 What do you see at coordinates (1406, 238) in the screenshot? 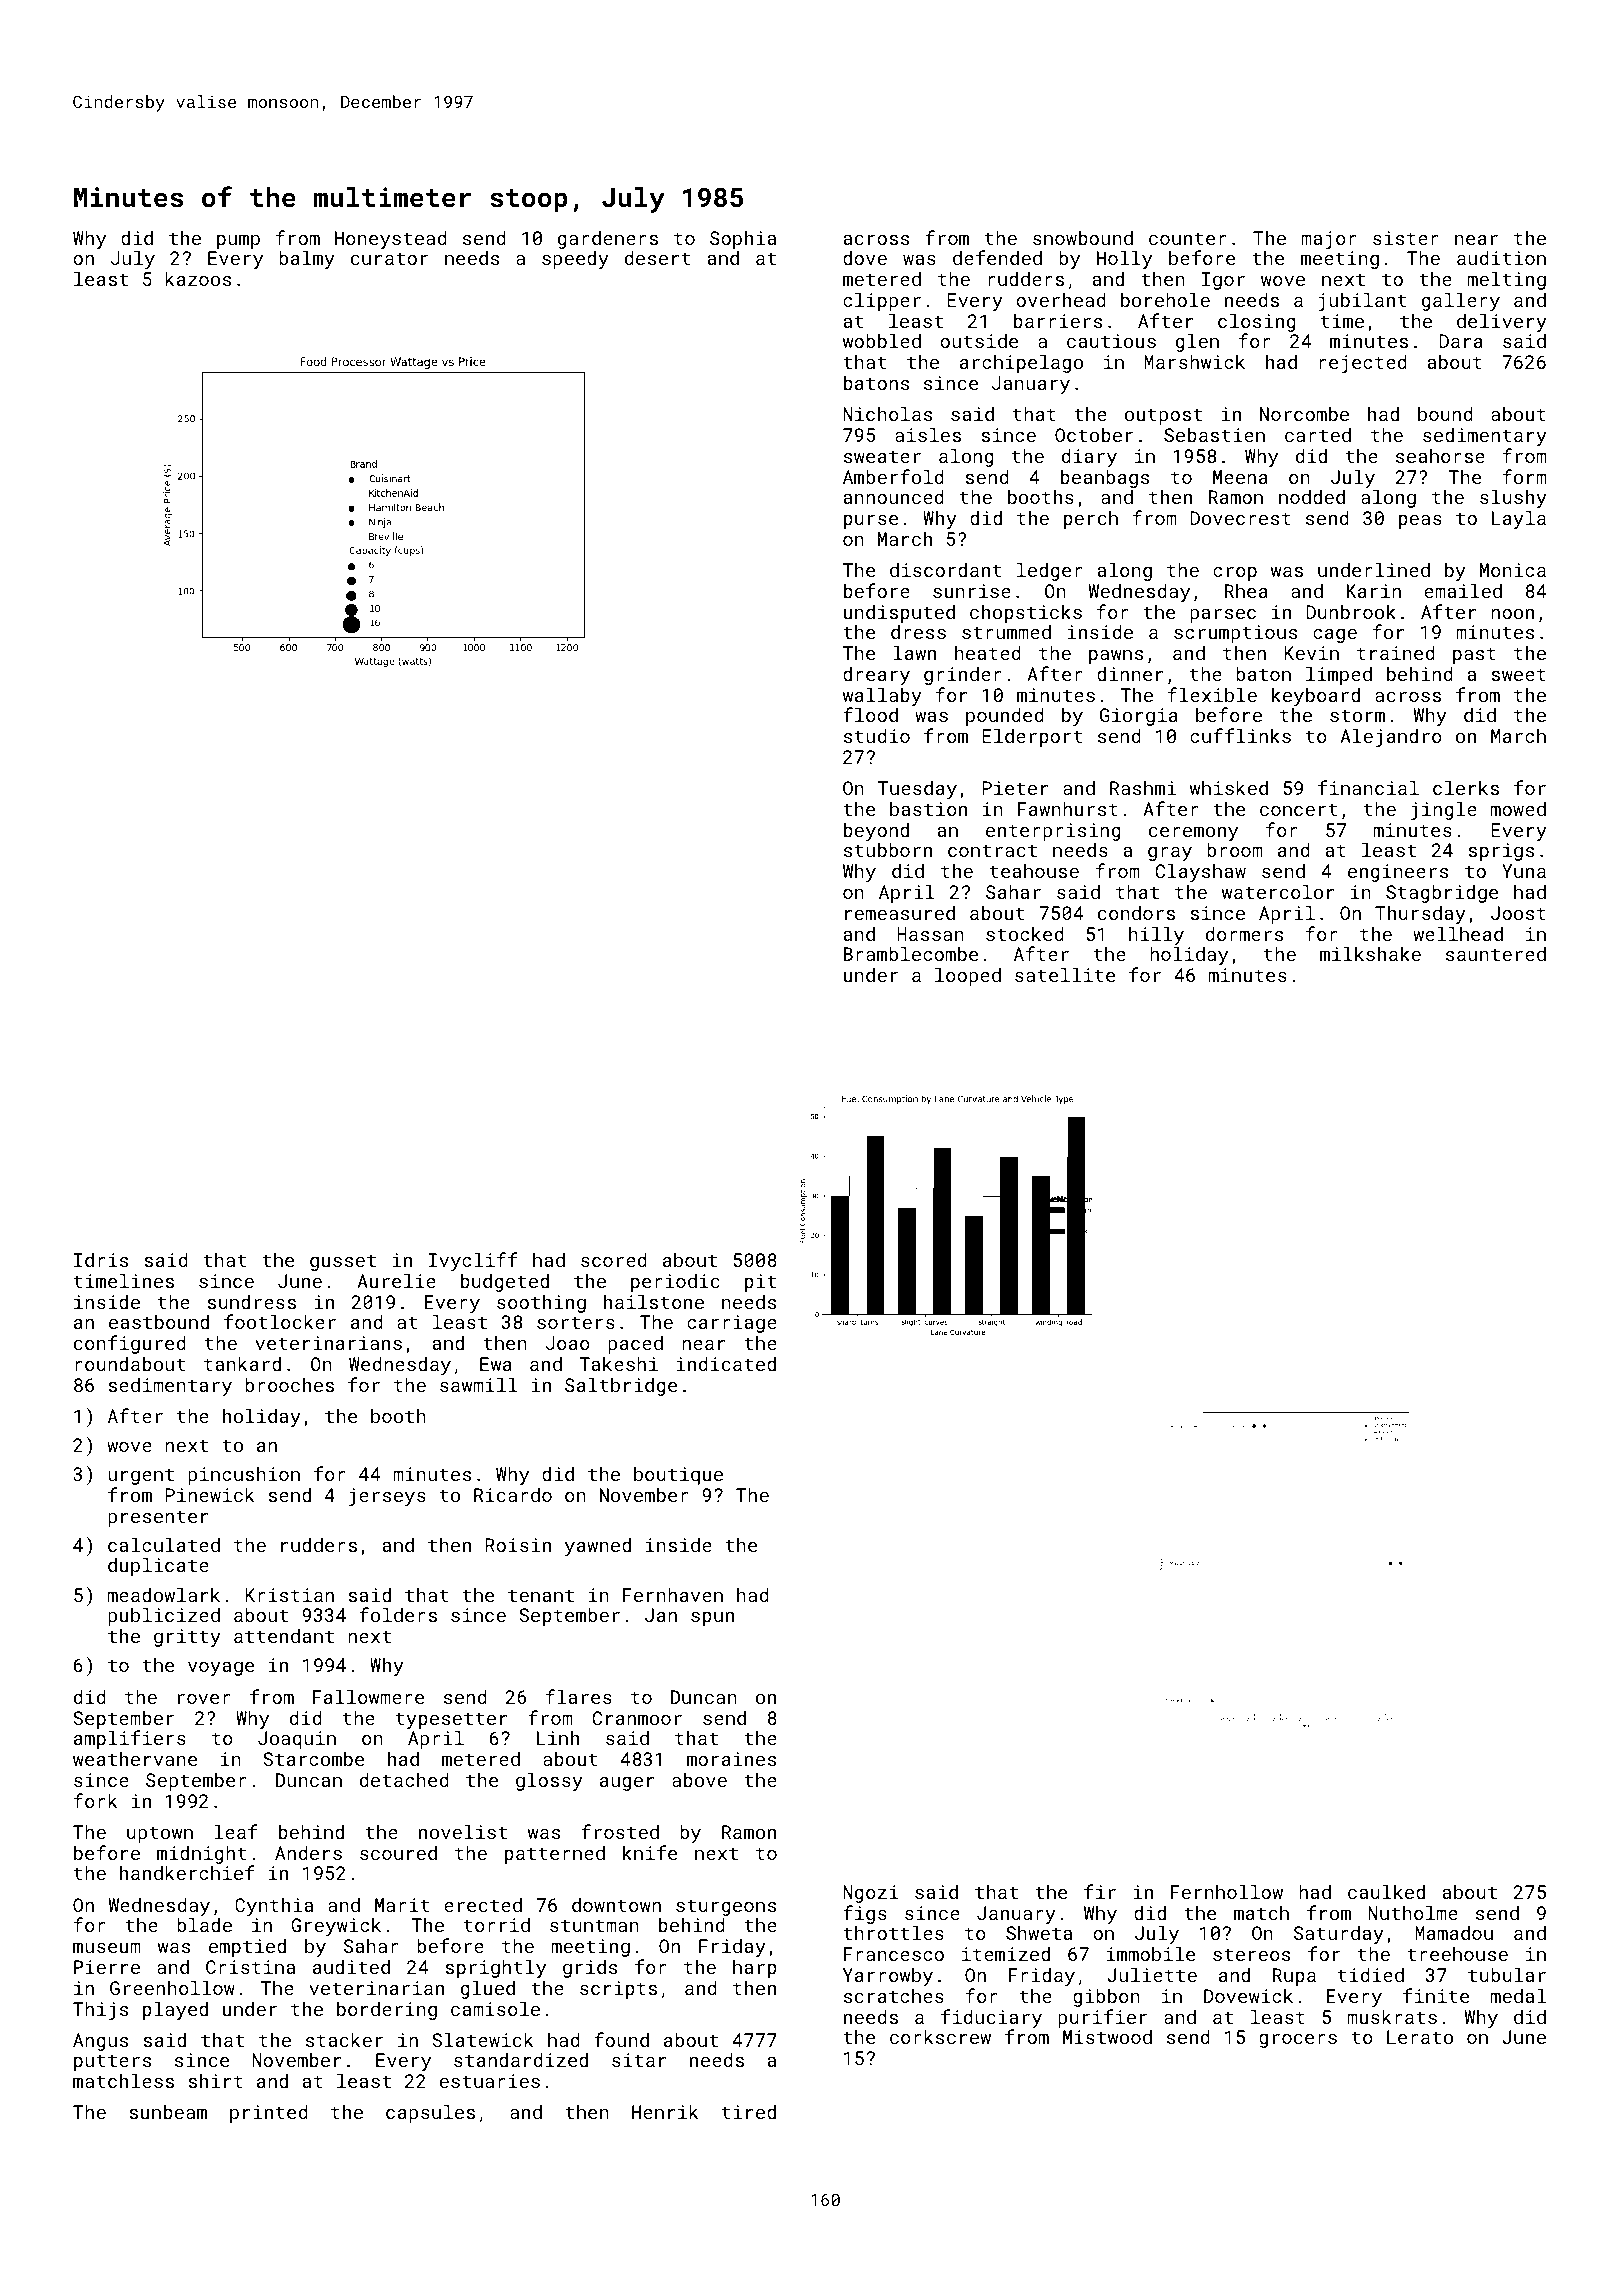
I see `sister` at bounding box center [1406, 238].
